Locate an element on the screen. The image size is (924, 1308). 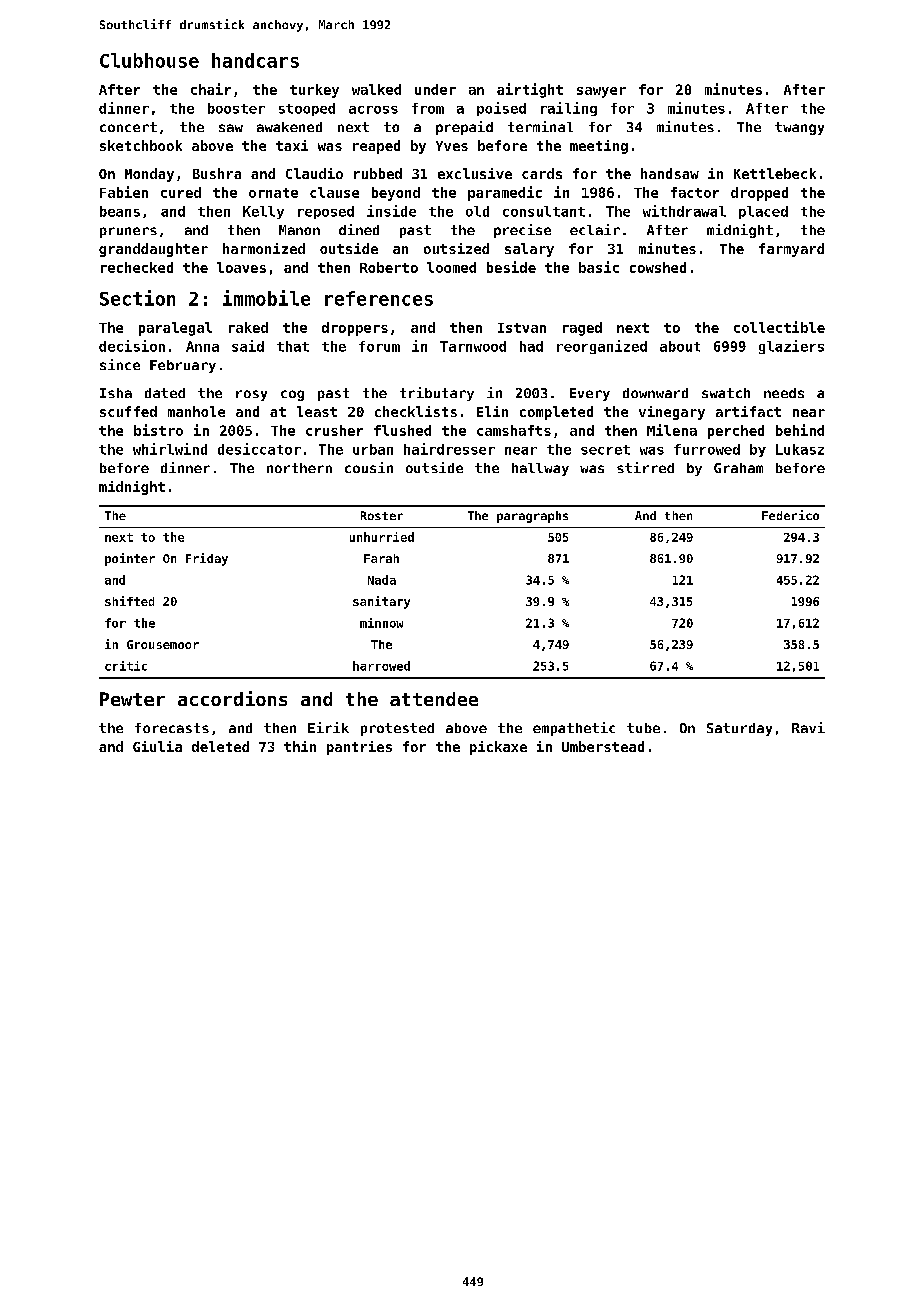
Clubhouse is located at coordinates (149, 60).
